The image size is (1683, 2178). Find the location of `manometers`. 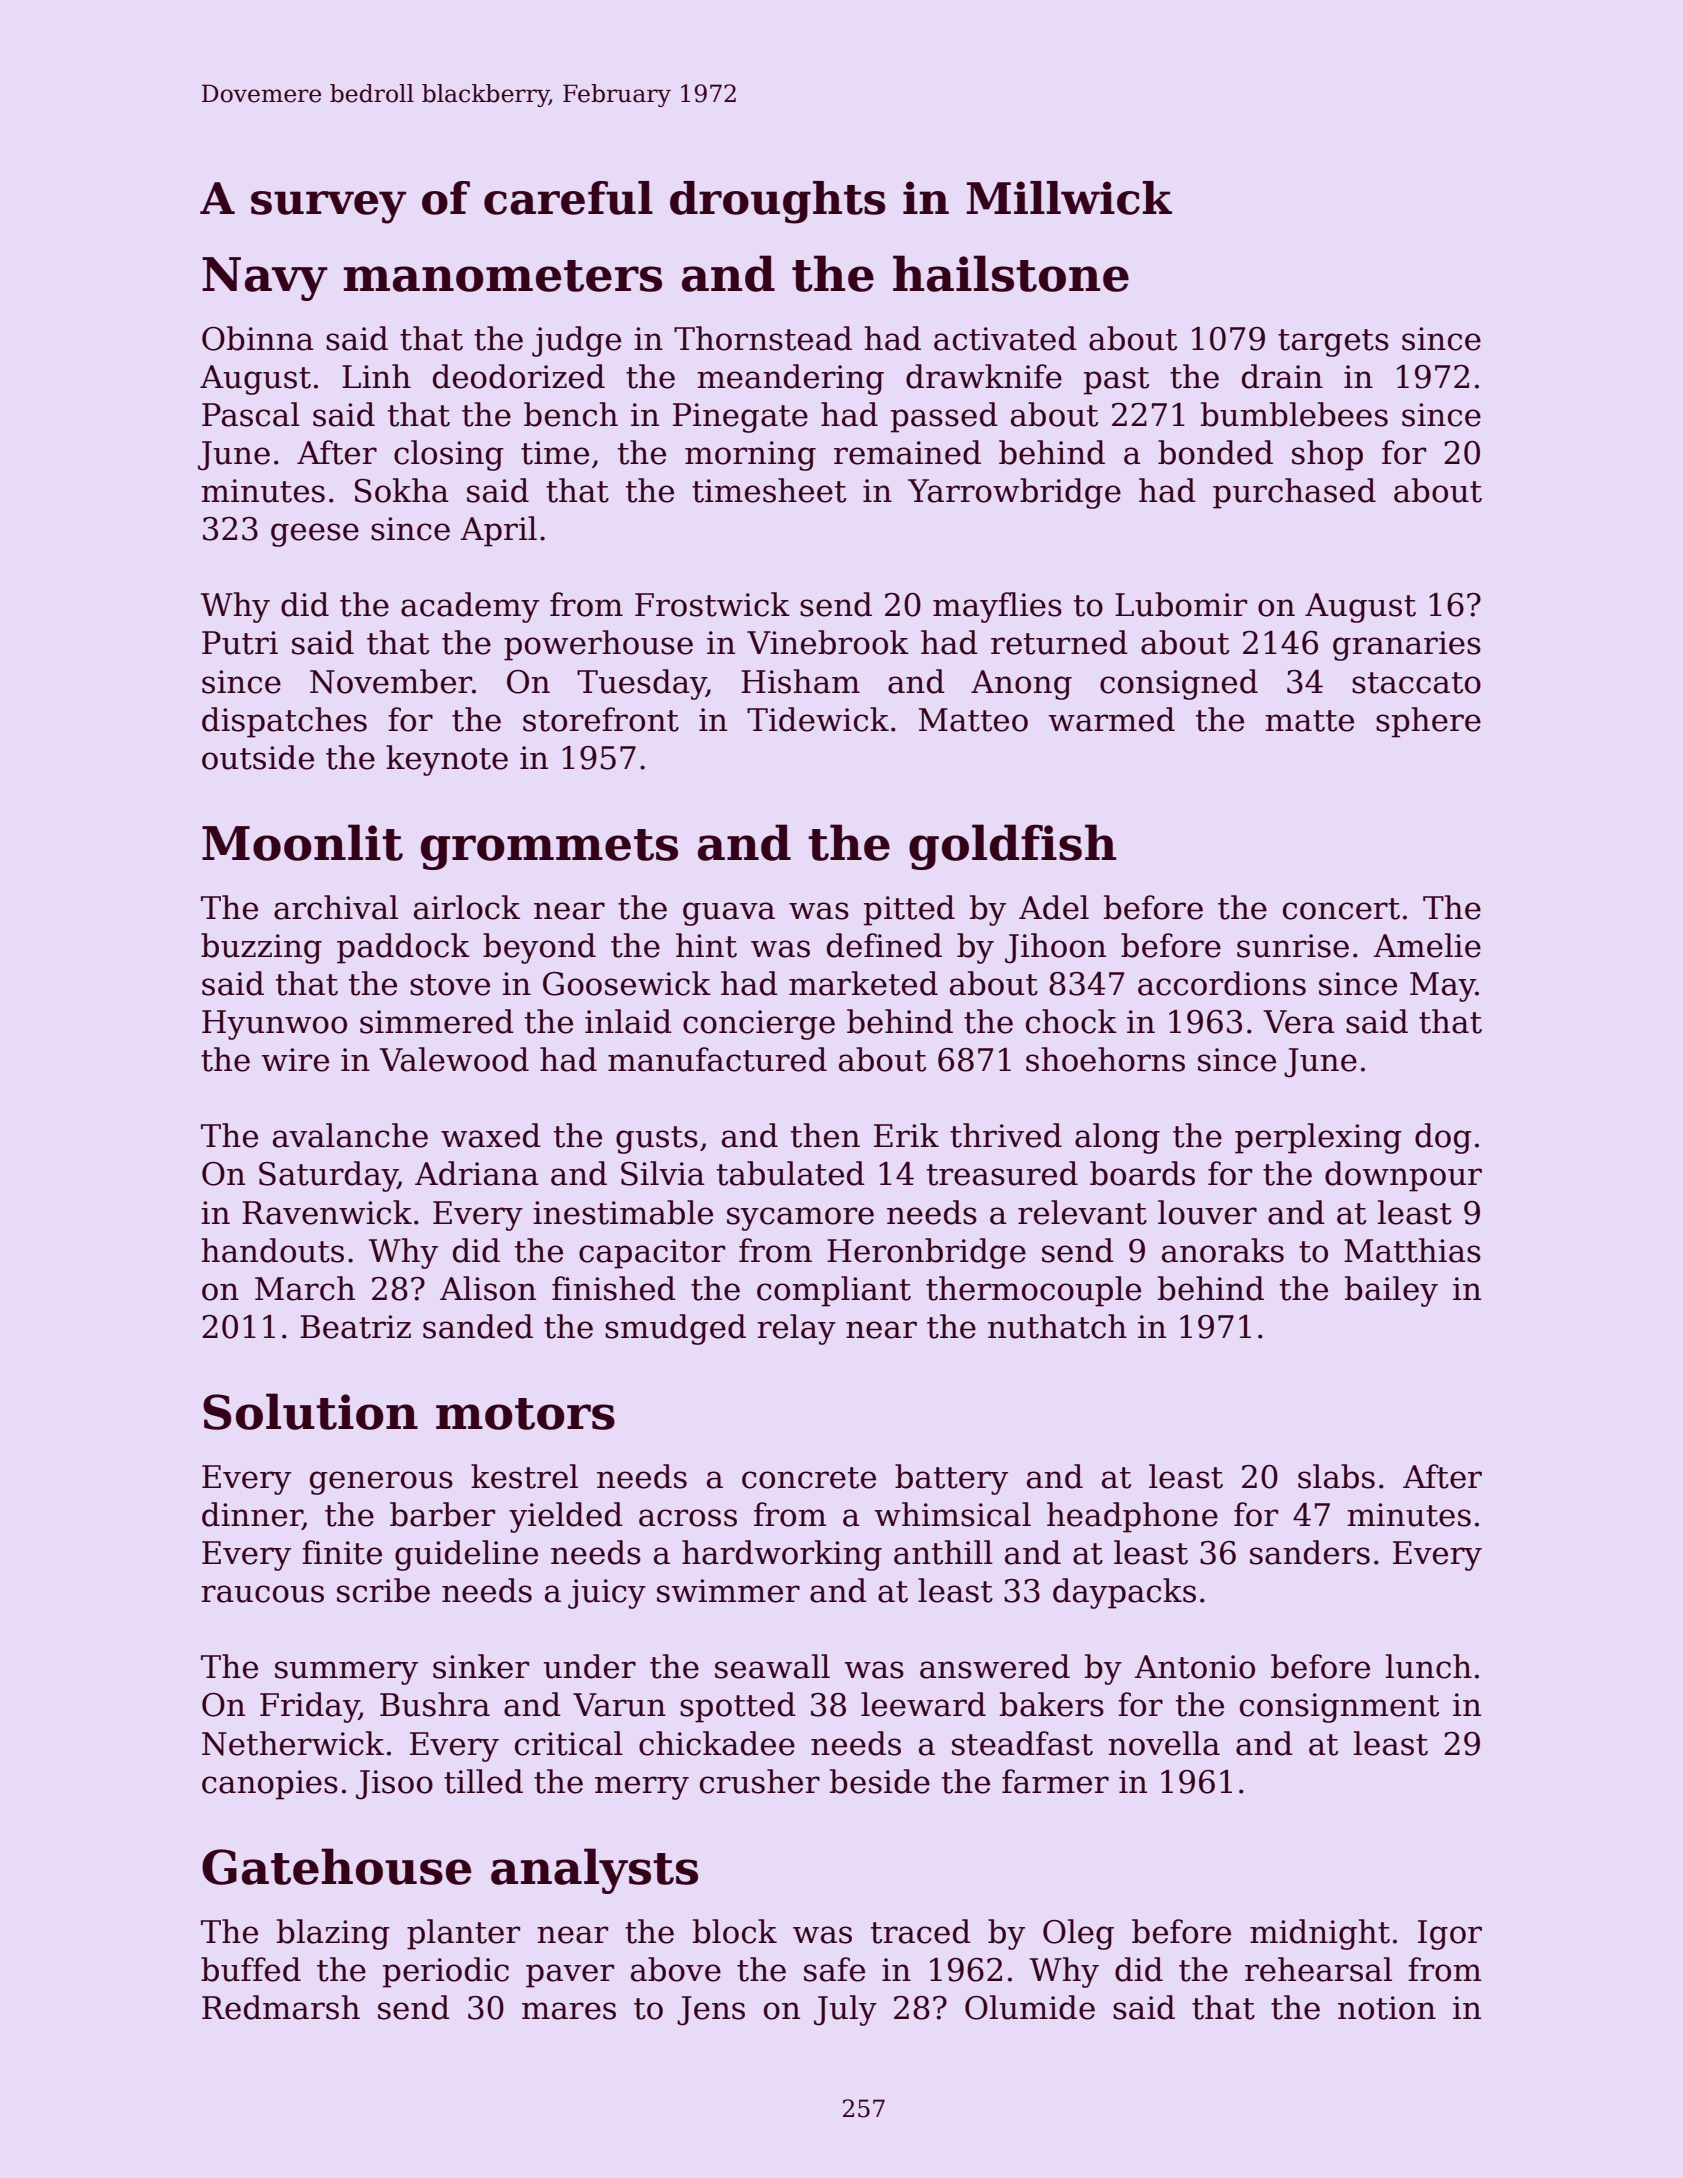

manometers is located at coordinates (503, 276).
